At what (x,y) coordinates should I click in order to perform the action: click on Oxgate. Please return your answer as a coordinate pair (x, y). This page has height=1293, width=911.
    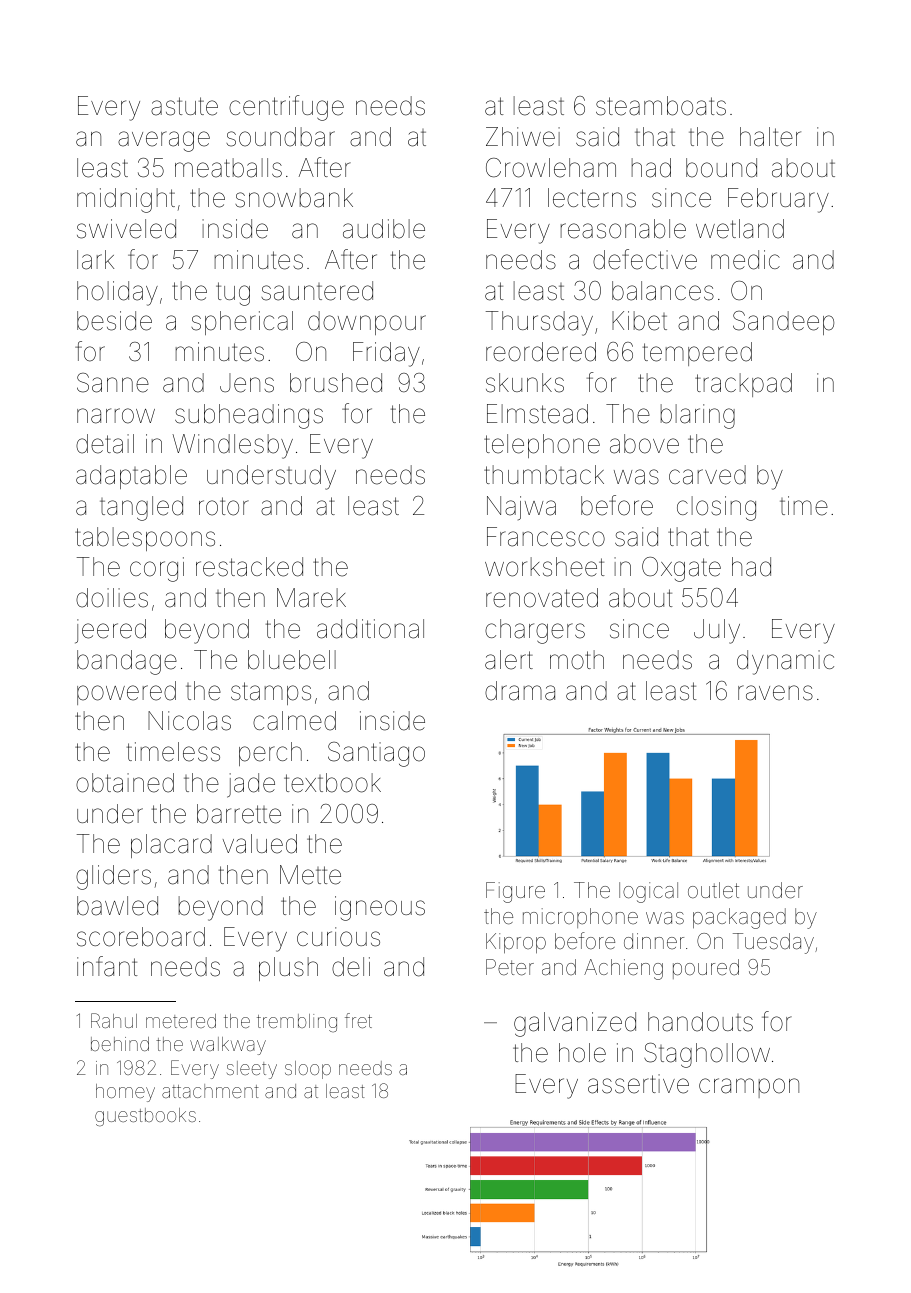
    Looking at the image, I should click on (681, 569).
